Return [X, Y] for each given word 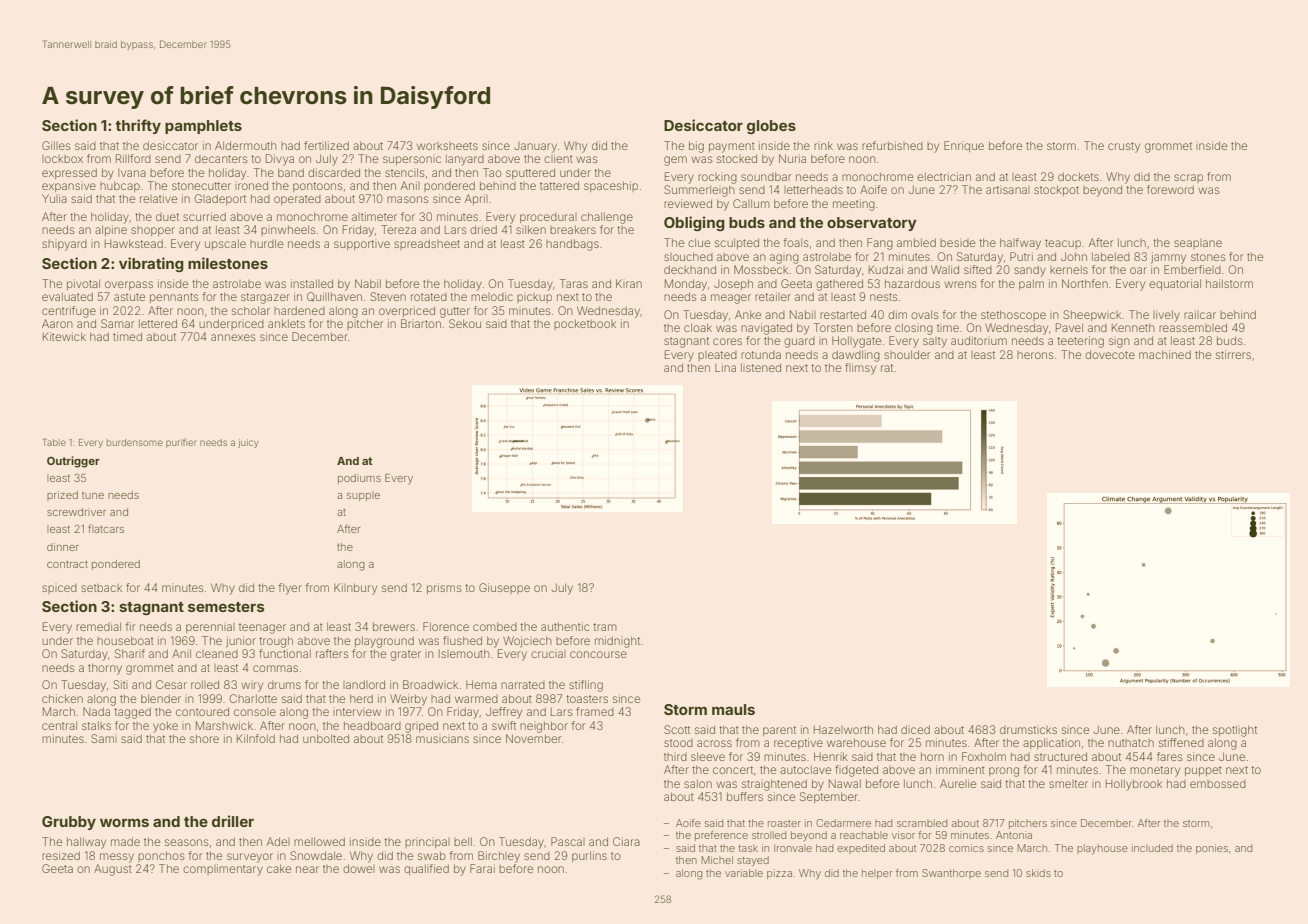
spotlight [1235, 731]
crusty [1124, 147]
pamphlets [203, 127]
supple [363, 496]
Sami [104, 738]
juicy [248, 443]
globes [771, 127]
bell [463, 841]
